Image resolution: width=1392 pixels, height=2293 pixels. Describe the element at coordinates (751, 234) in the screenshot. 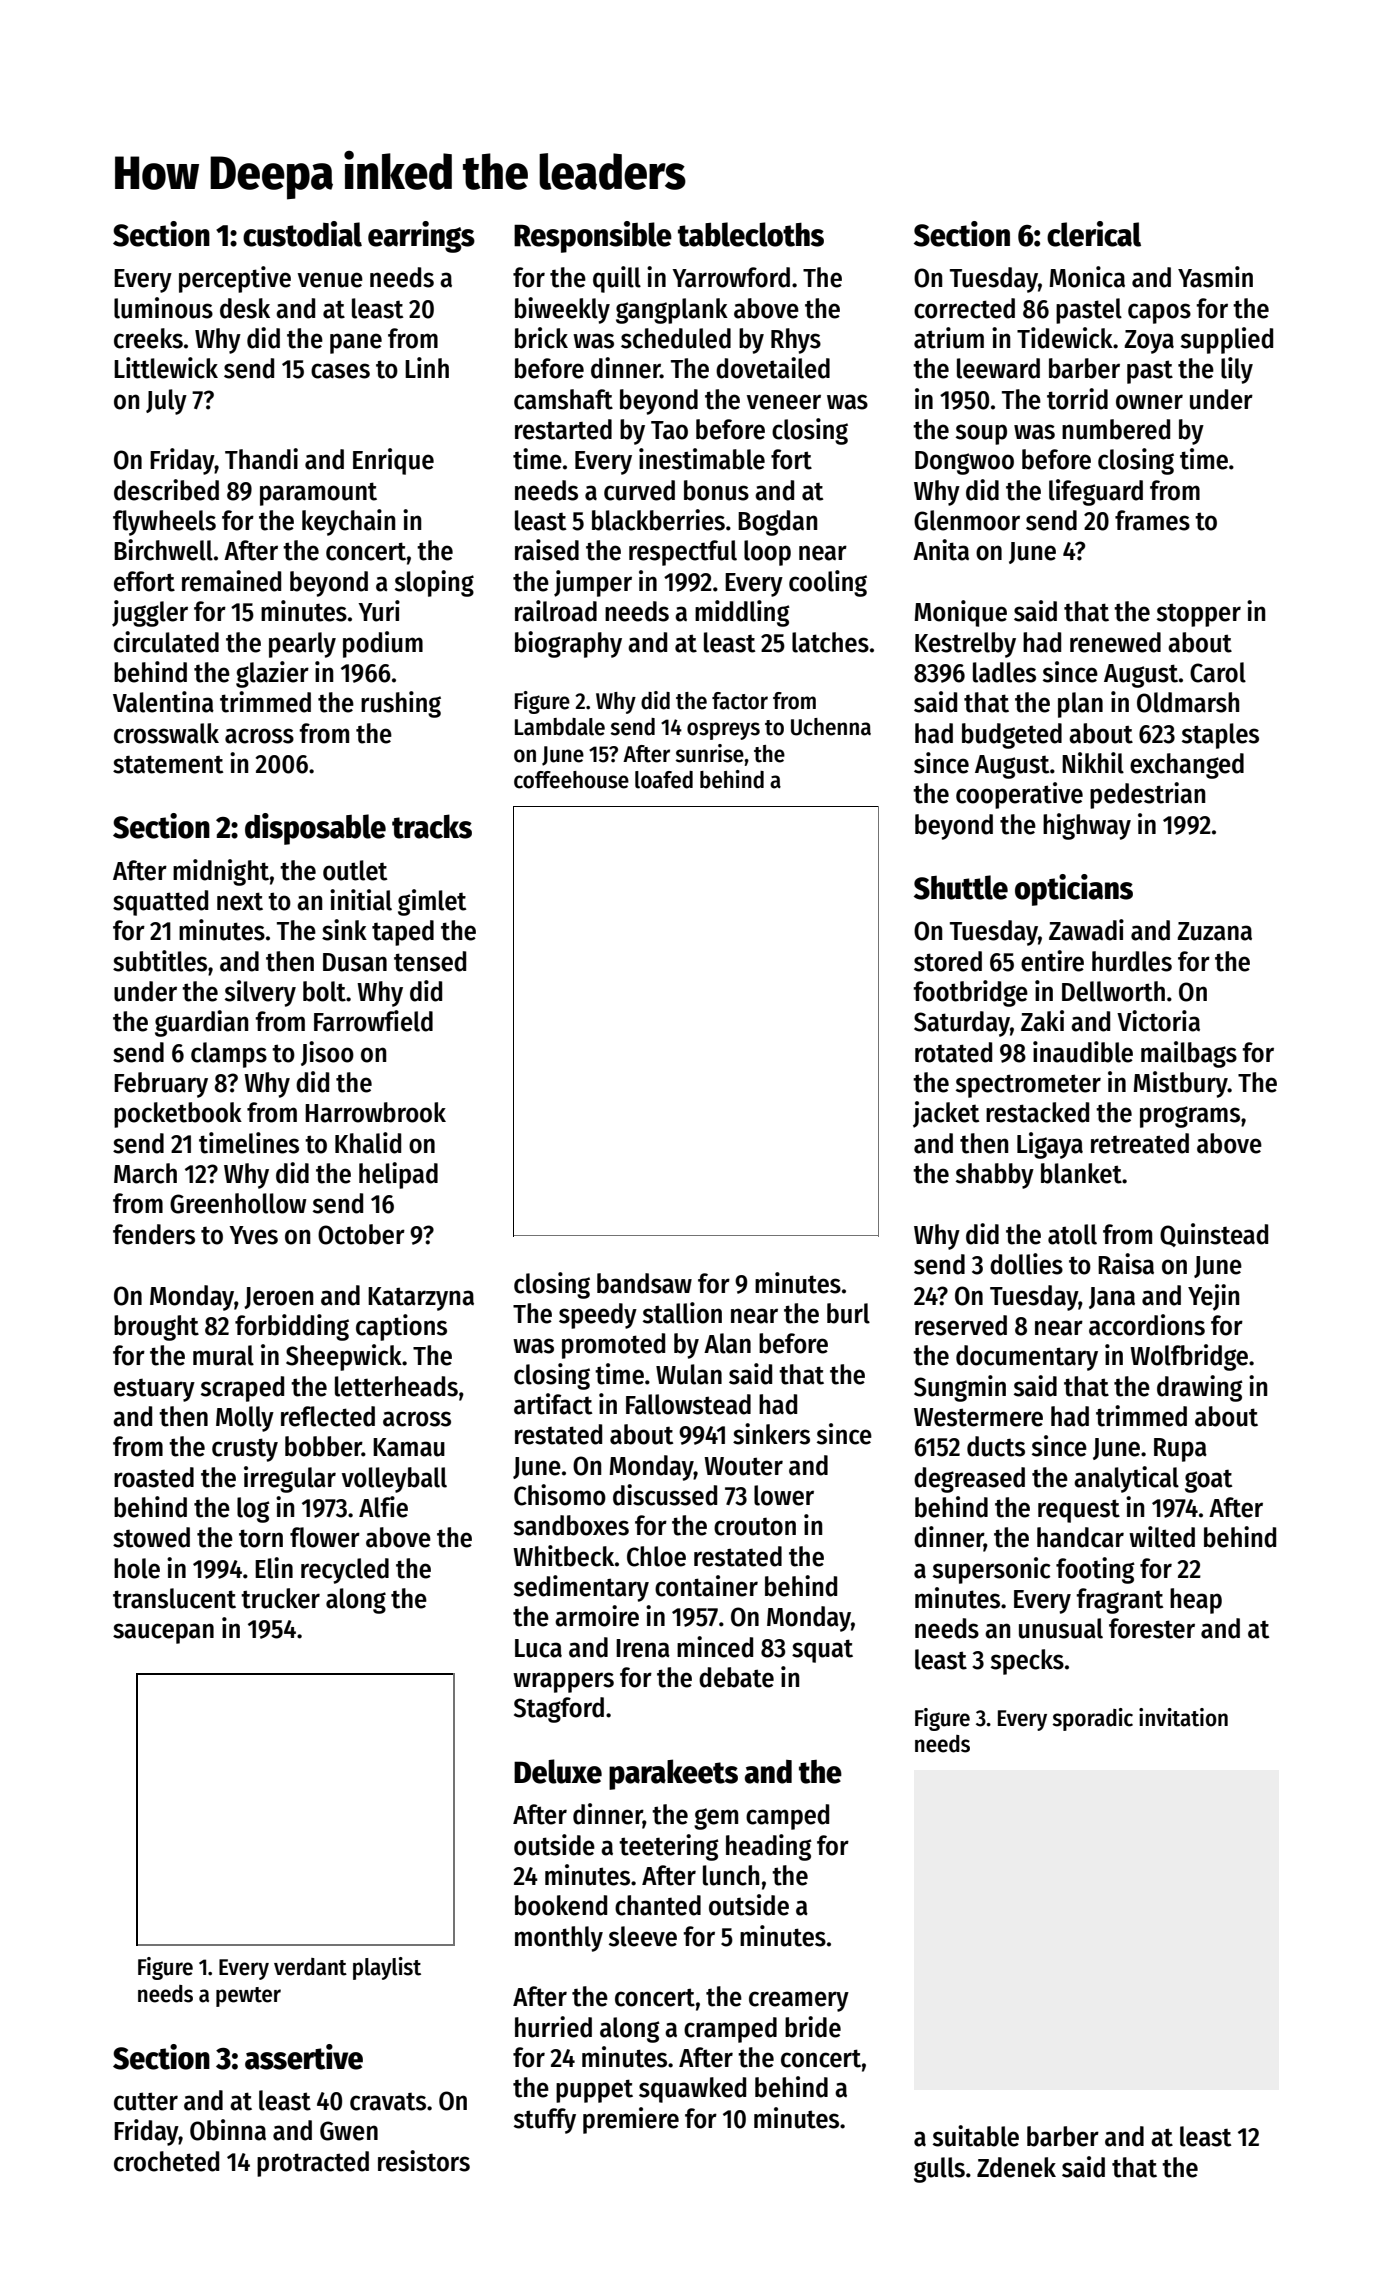

I see `tablecloths` at that location.
